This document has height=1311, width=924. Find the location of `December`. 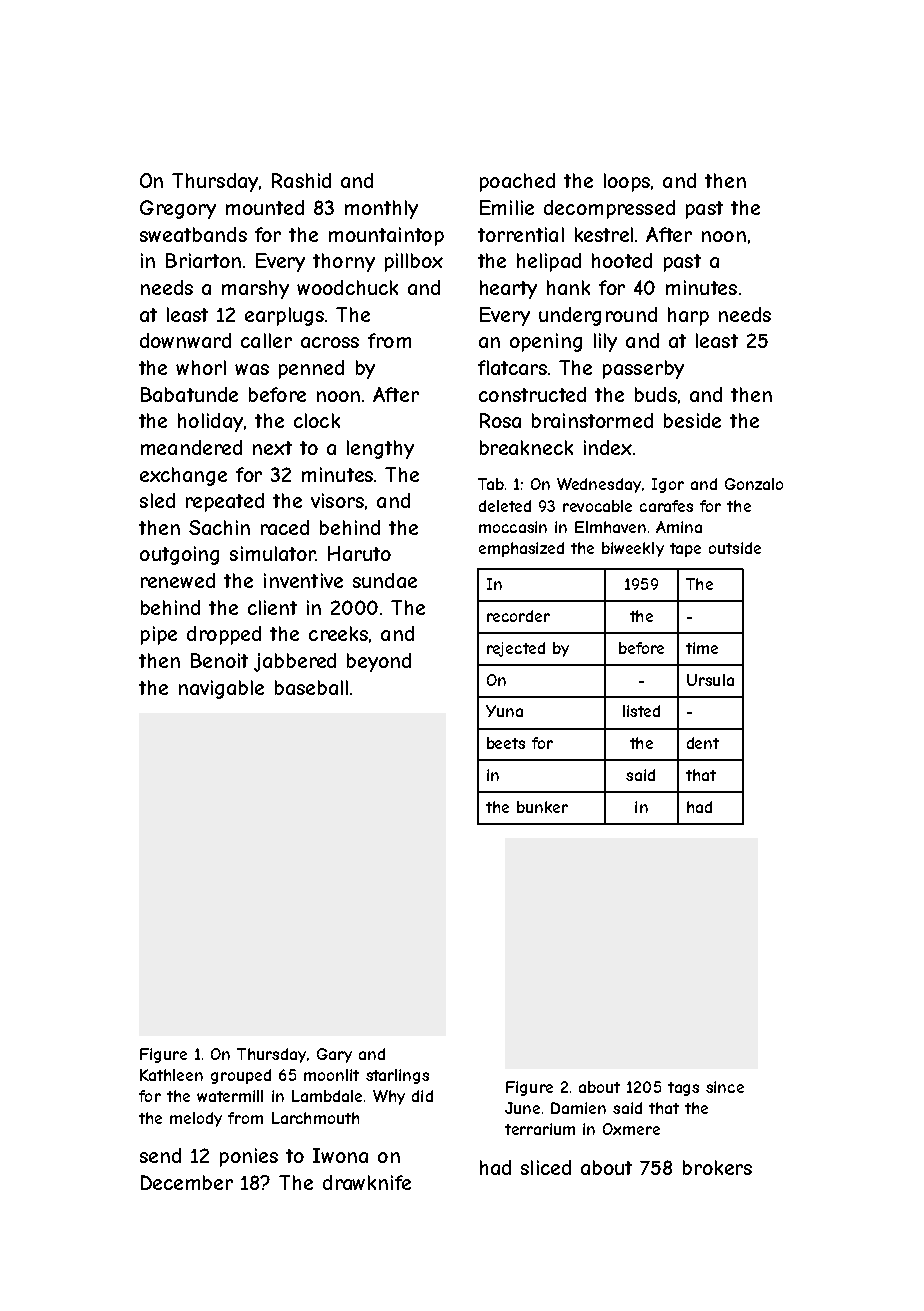

December is located at coordinates (187, 1182).
